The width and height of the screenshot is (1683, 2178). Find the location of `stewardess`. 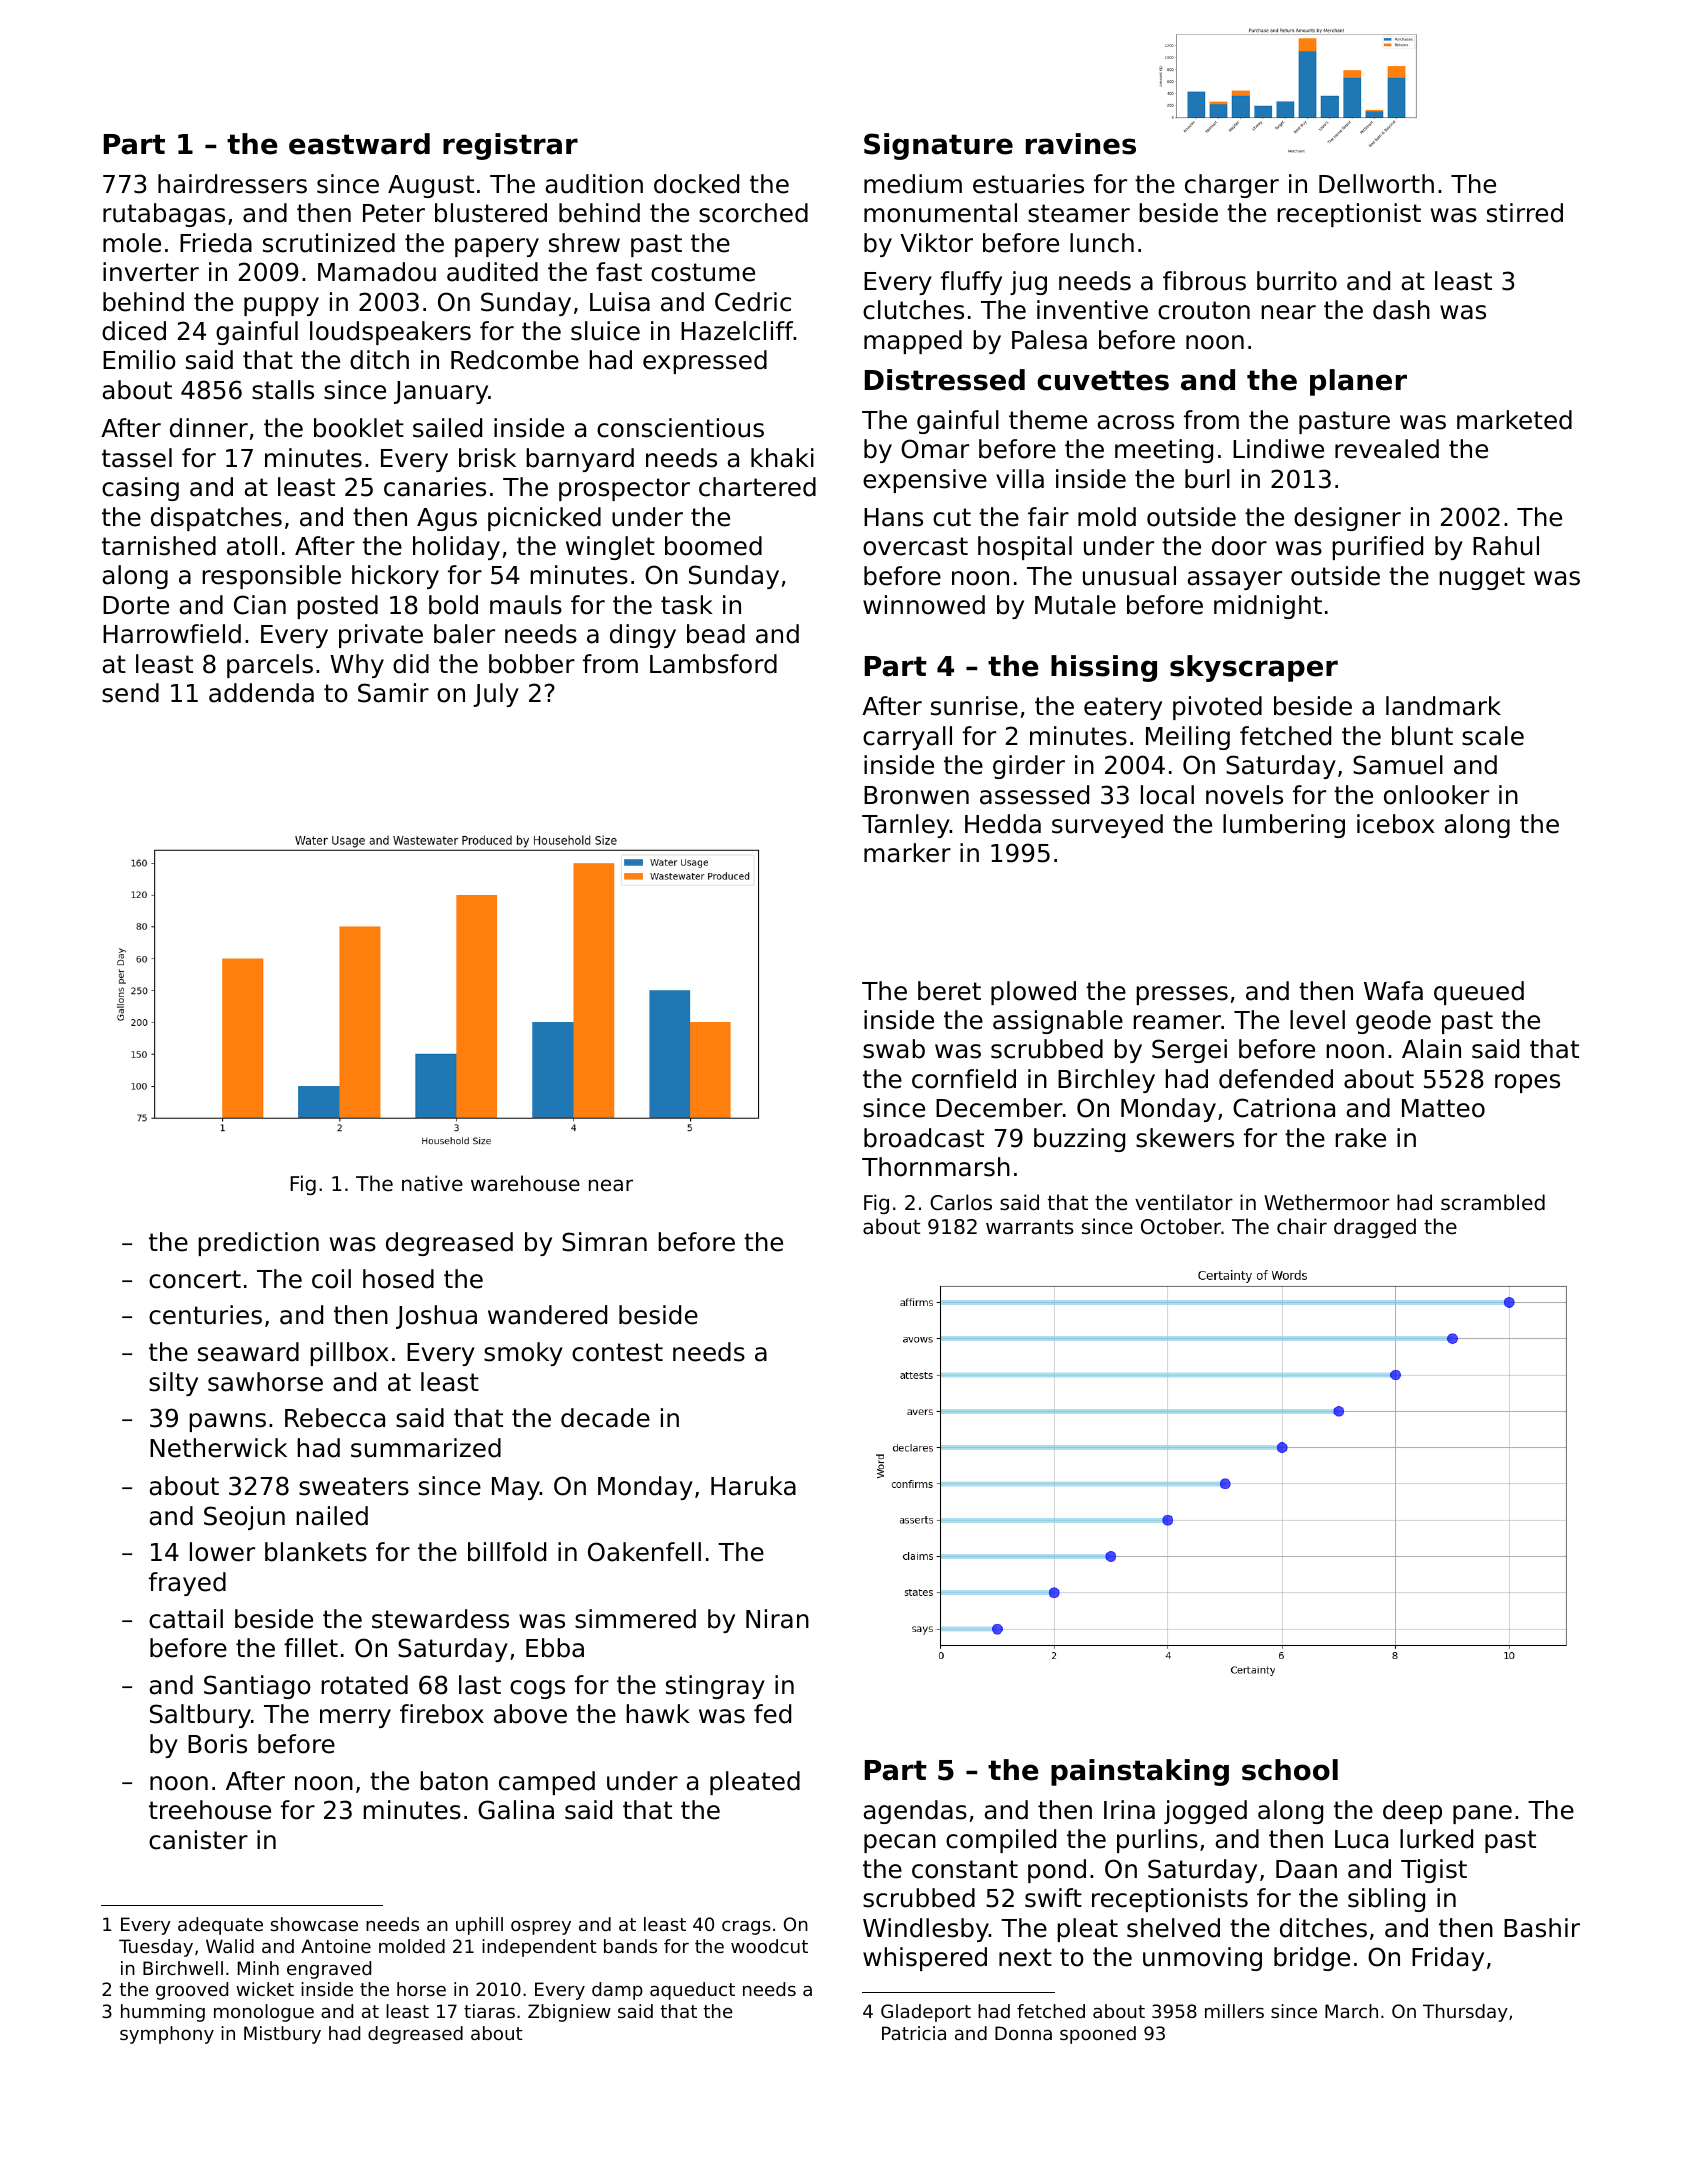

stewardess is located at coordinates (440, 1619).
